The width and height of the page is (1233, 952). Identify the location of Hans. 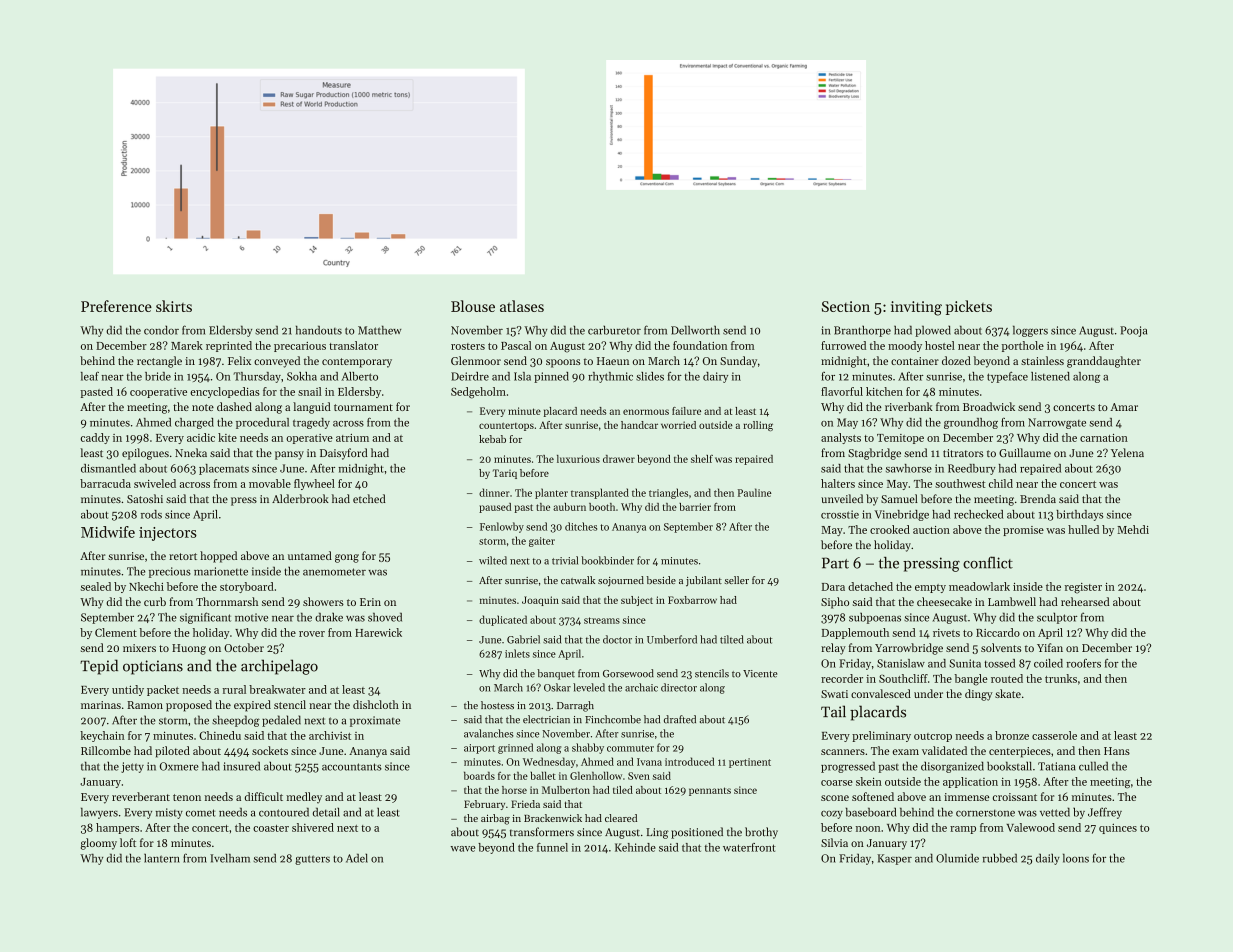
(1117, 751).
